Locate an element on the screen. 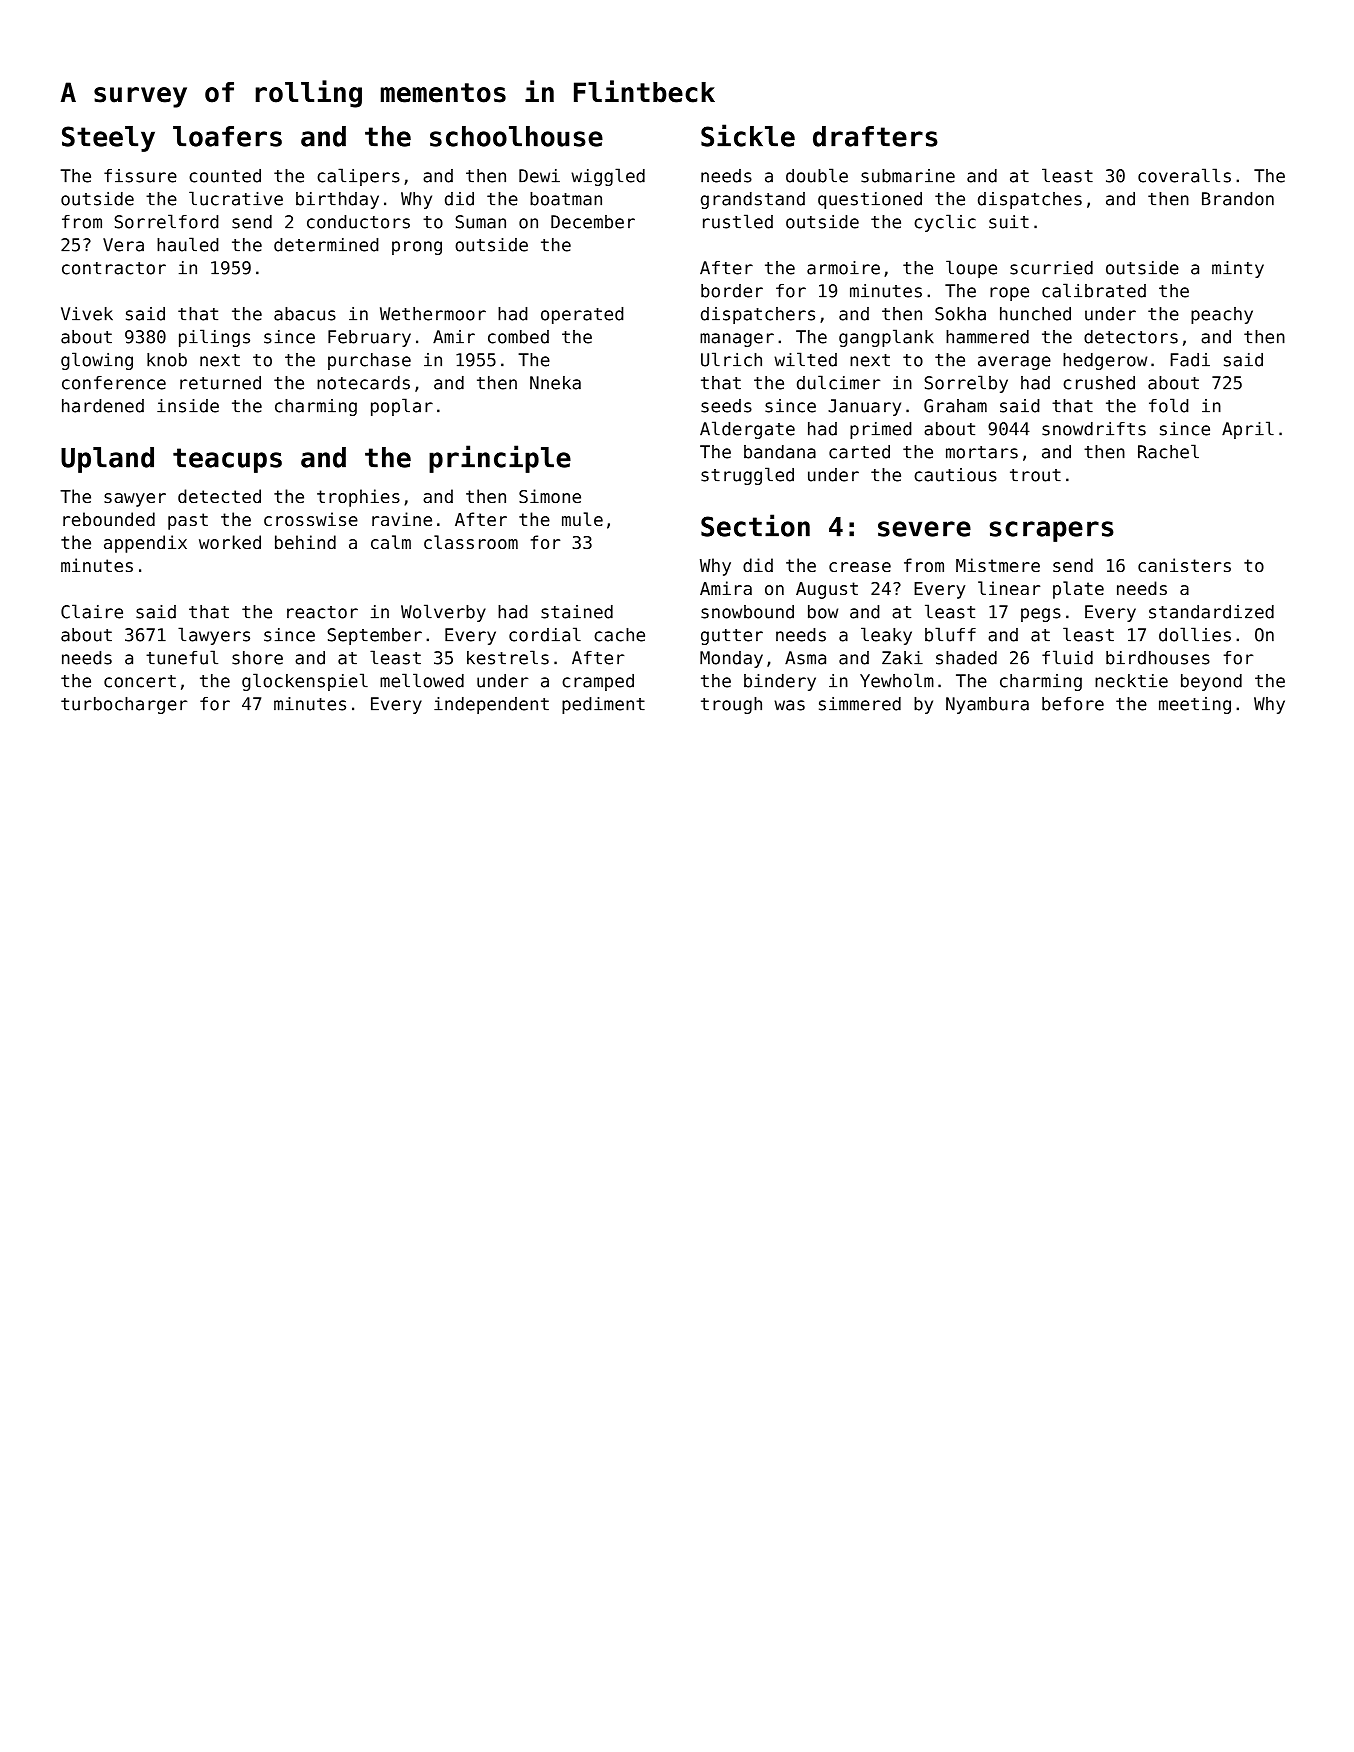 The height and width of the screenshot is (1752, 1354). Upland is located at coordinates (107, 460).
